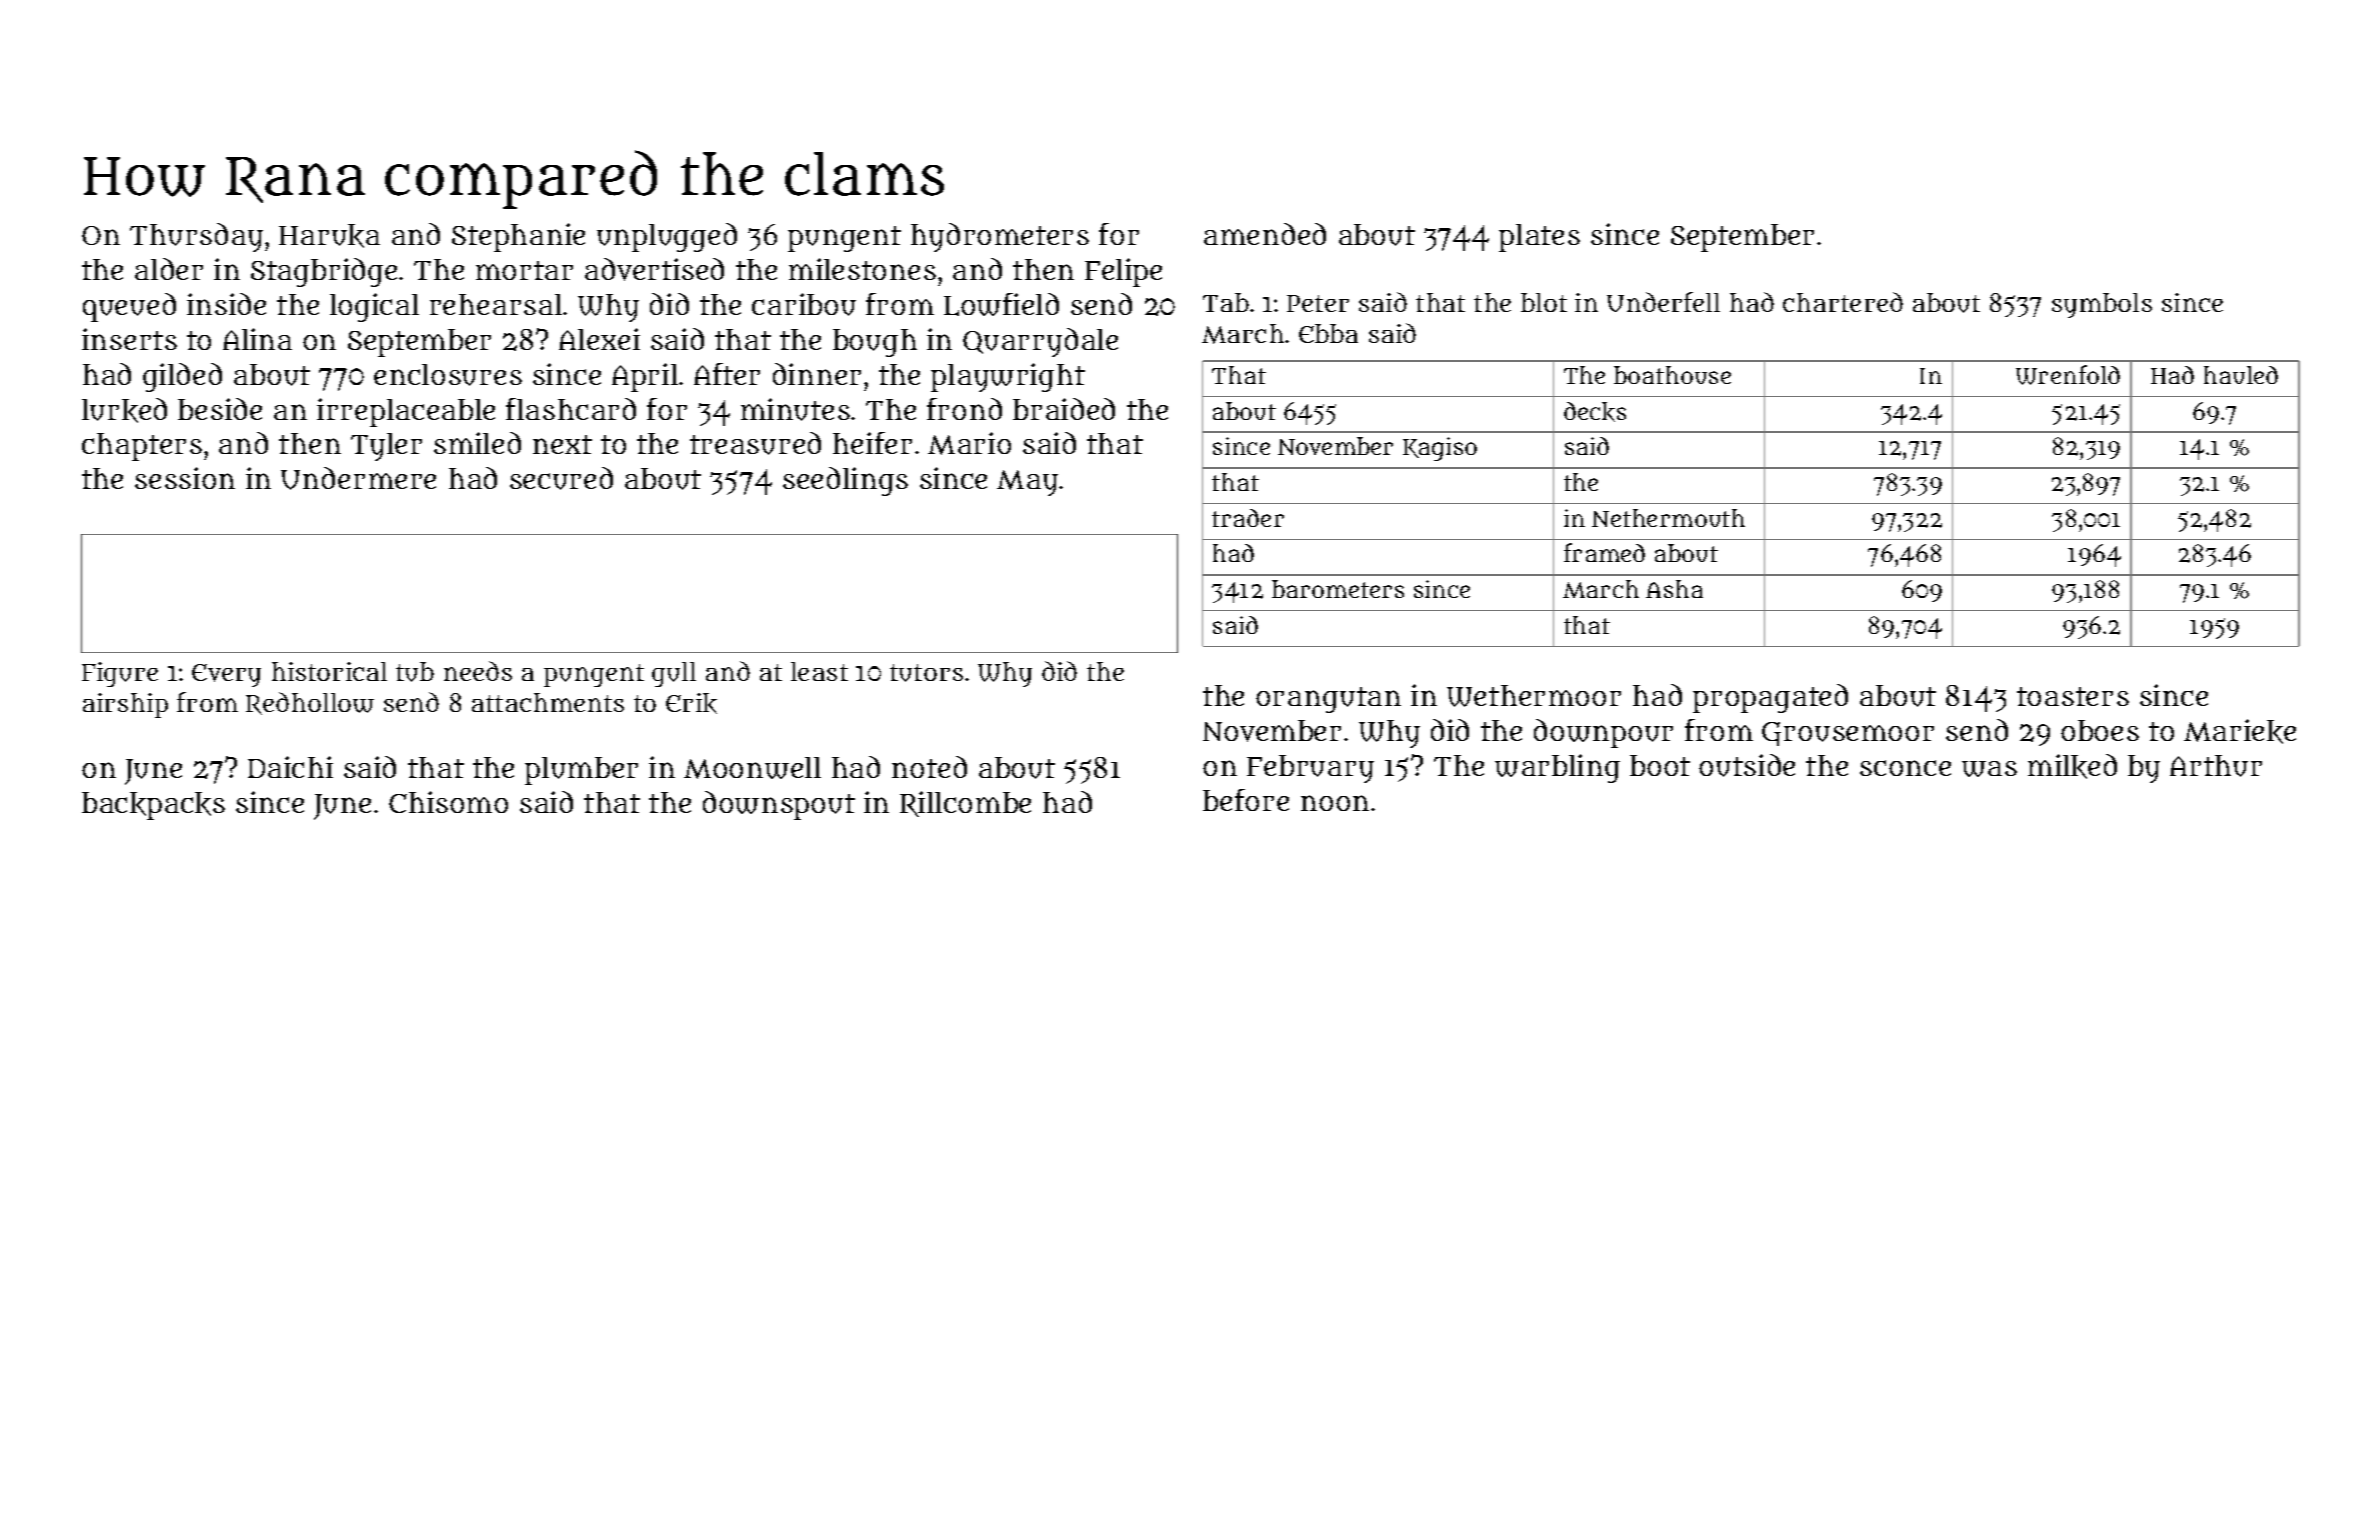 Image resolution: width=2380 pixels, height=1540 pixels. I want to click on Erik, so click(691, 703).
